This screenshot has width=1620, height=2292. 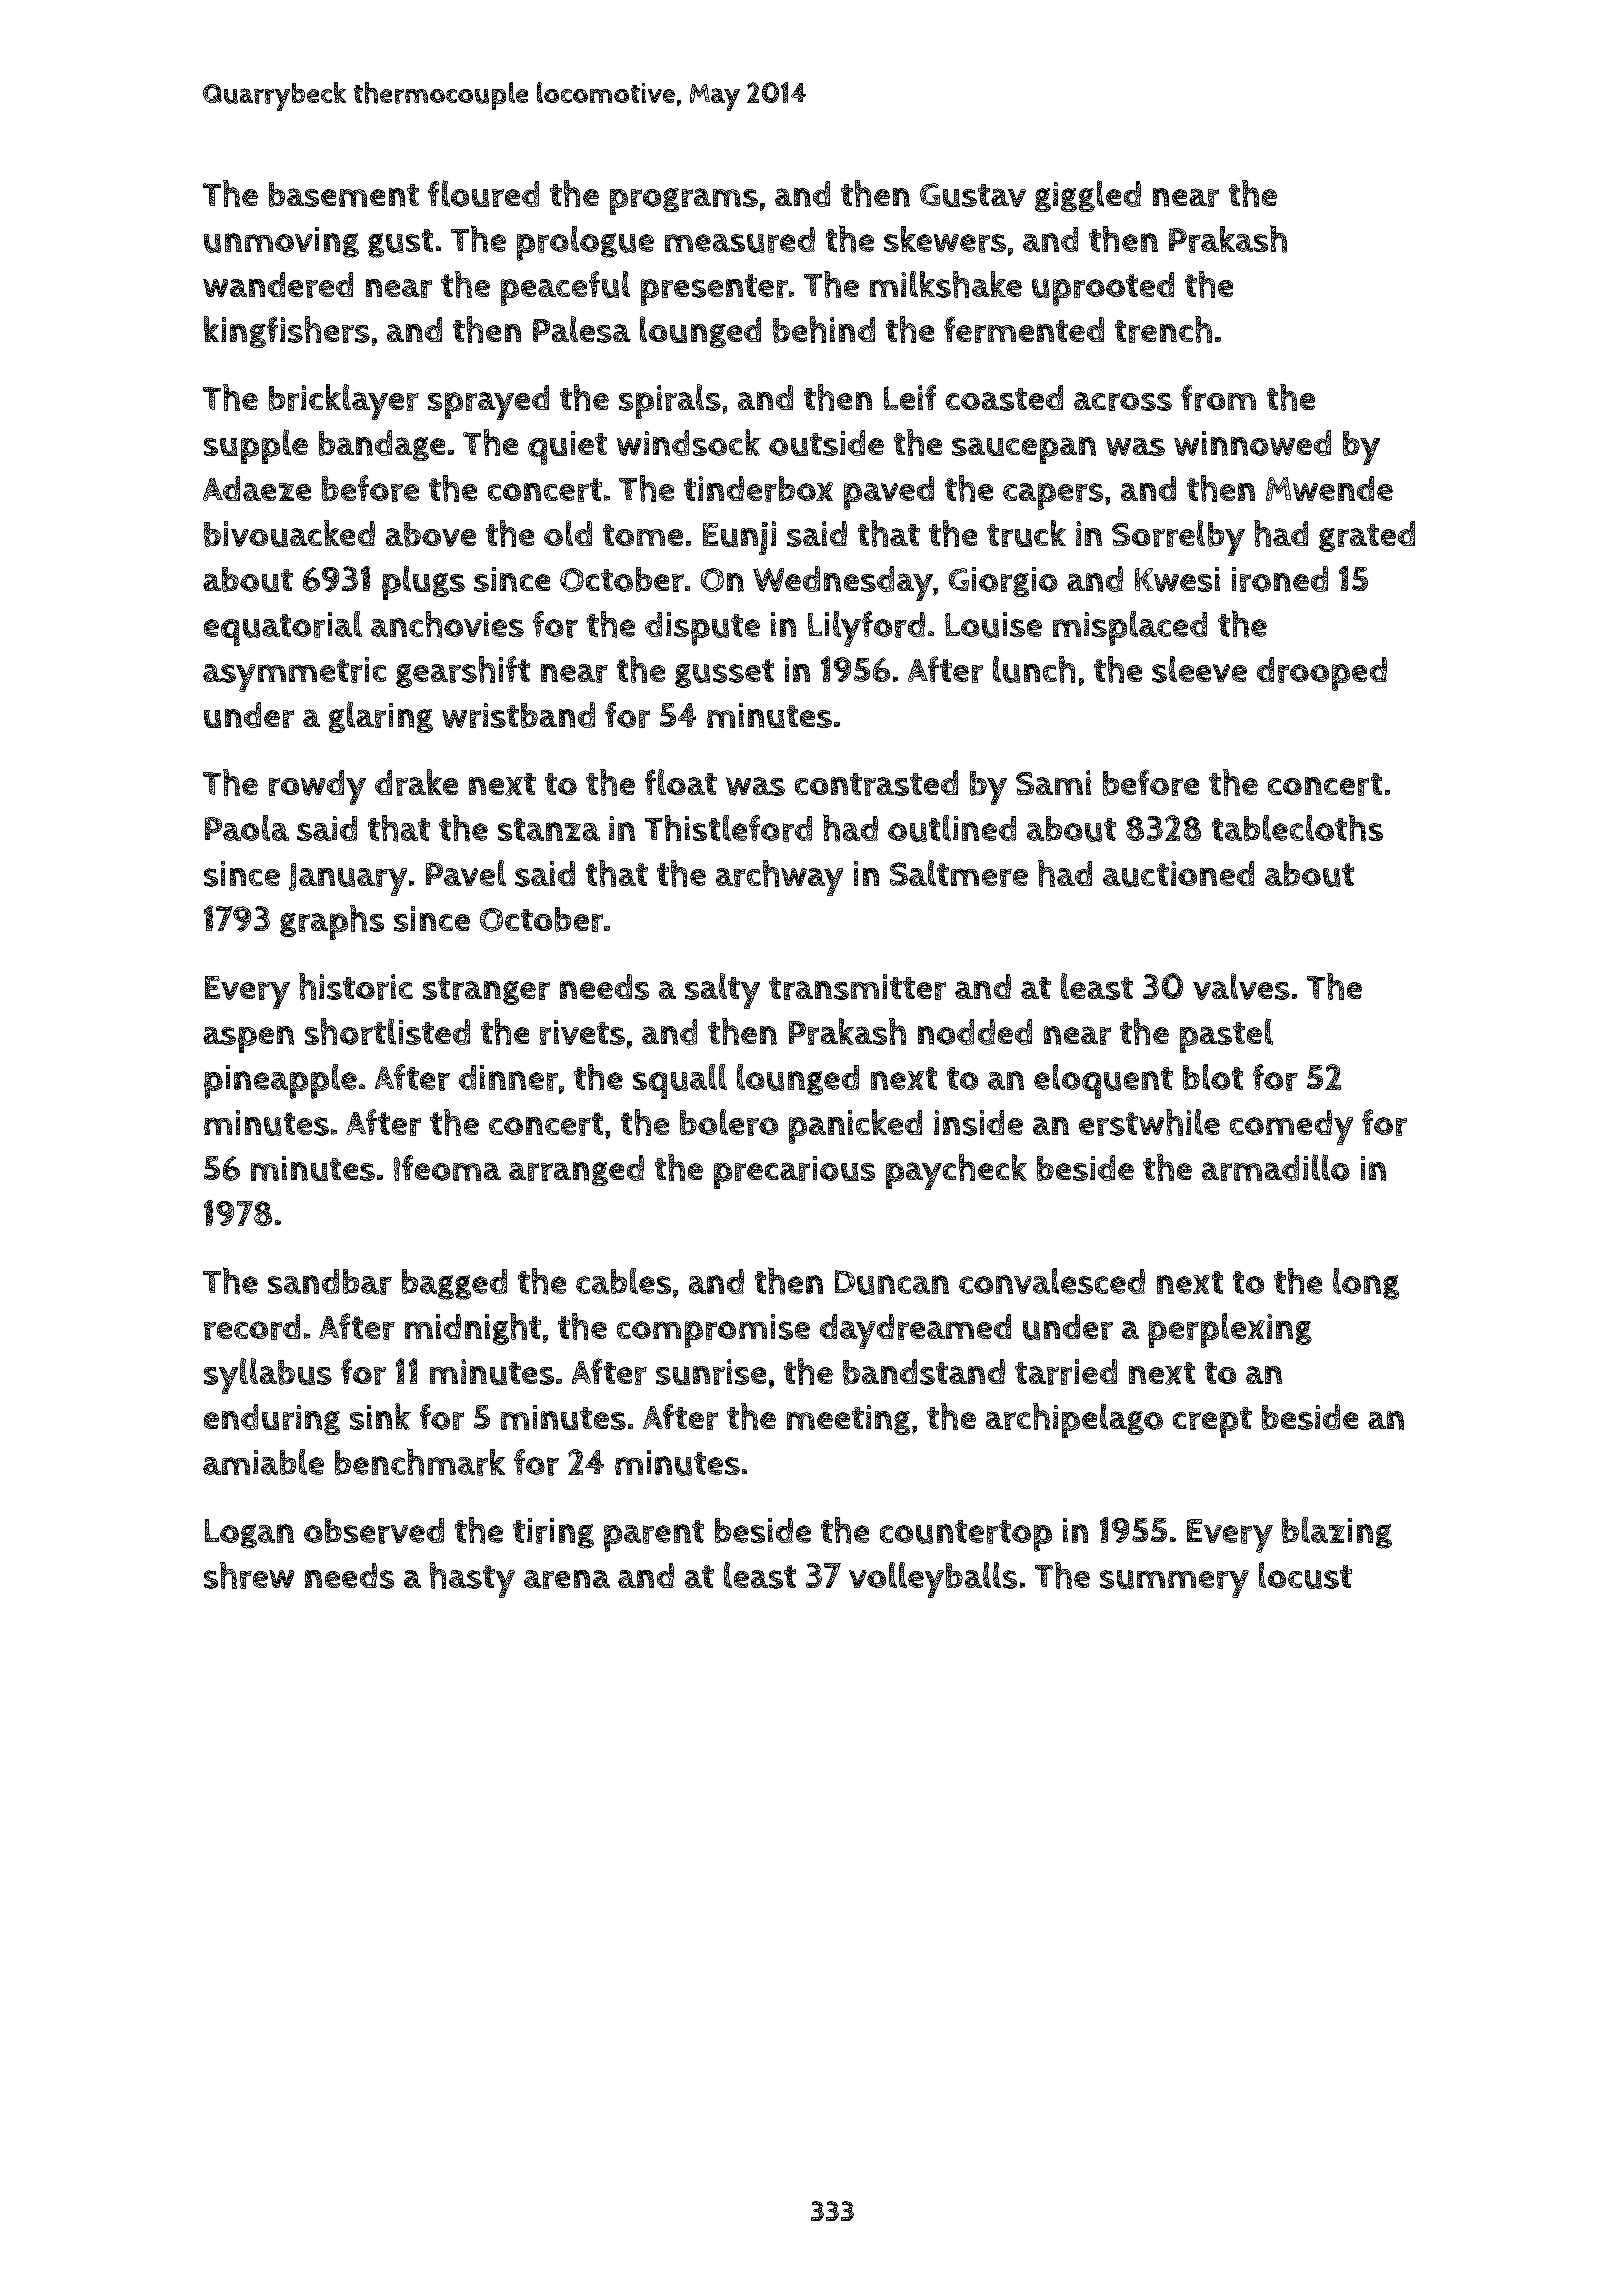 What do you see at coordinates (855, 1126) in the screenshot?
I see `panicked` at bounding box center [855, 1126].
